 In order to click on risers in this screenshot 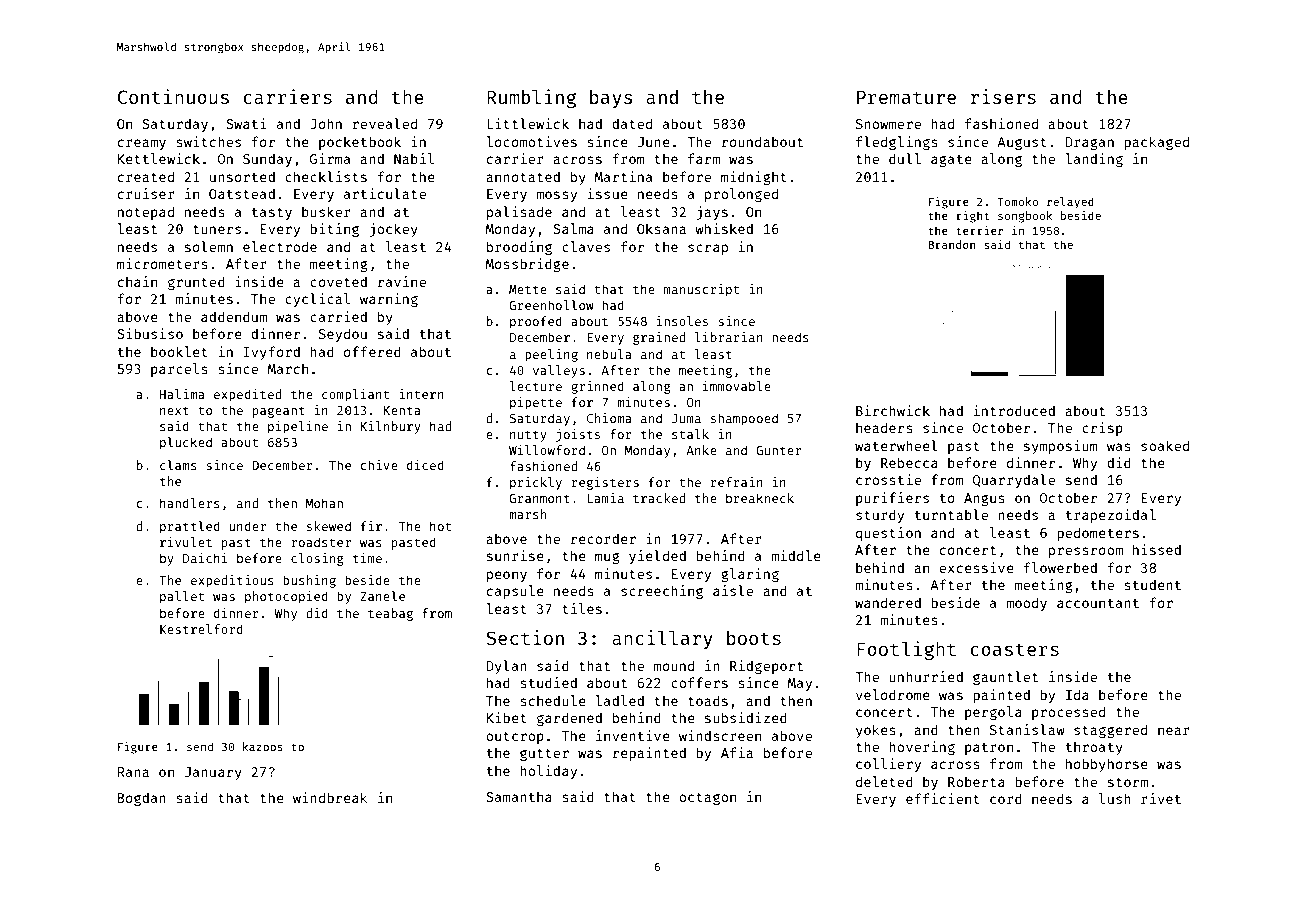, I will do `click(1003, 96)`.
